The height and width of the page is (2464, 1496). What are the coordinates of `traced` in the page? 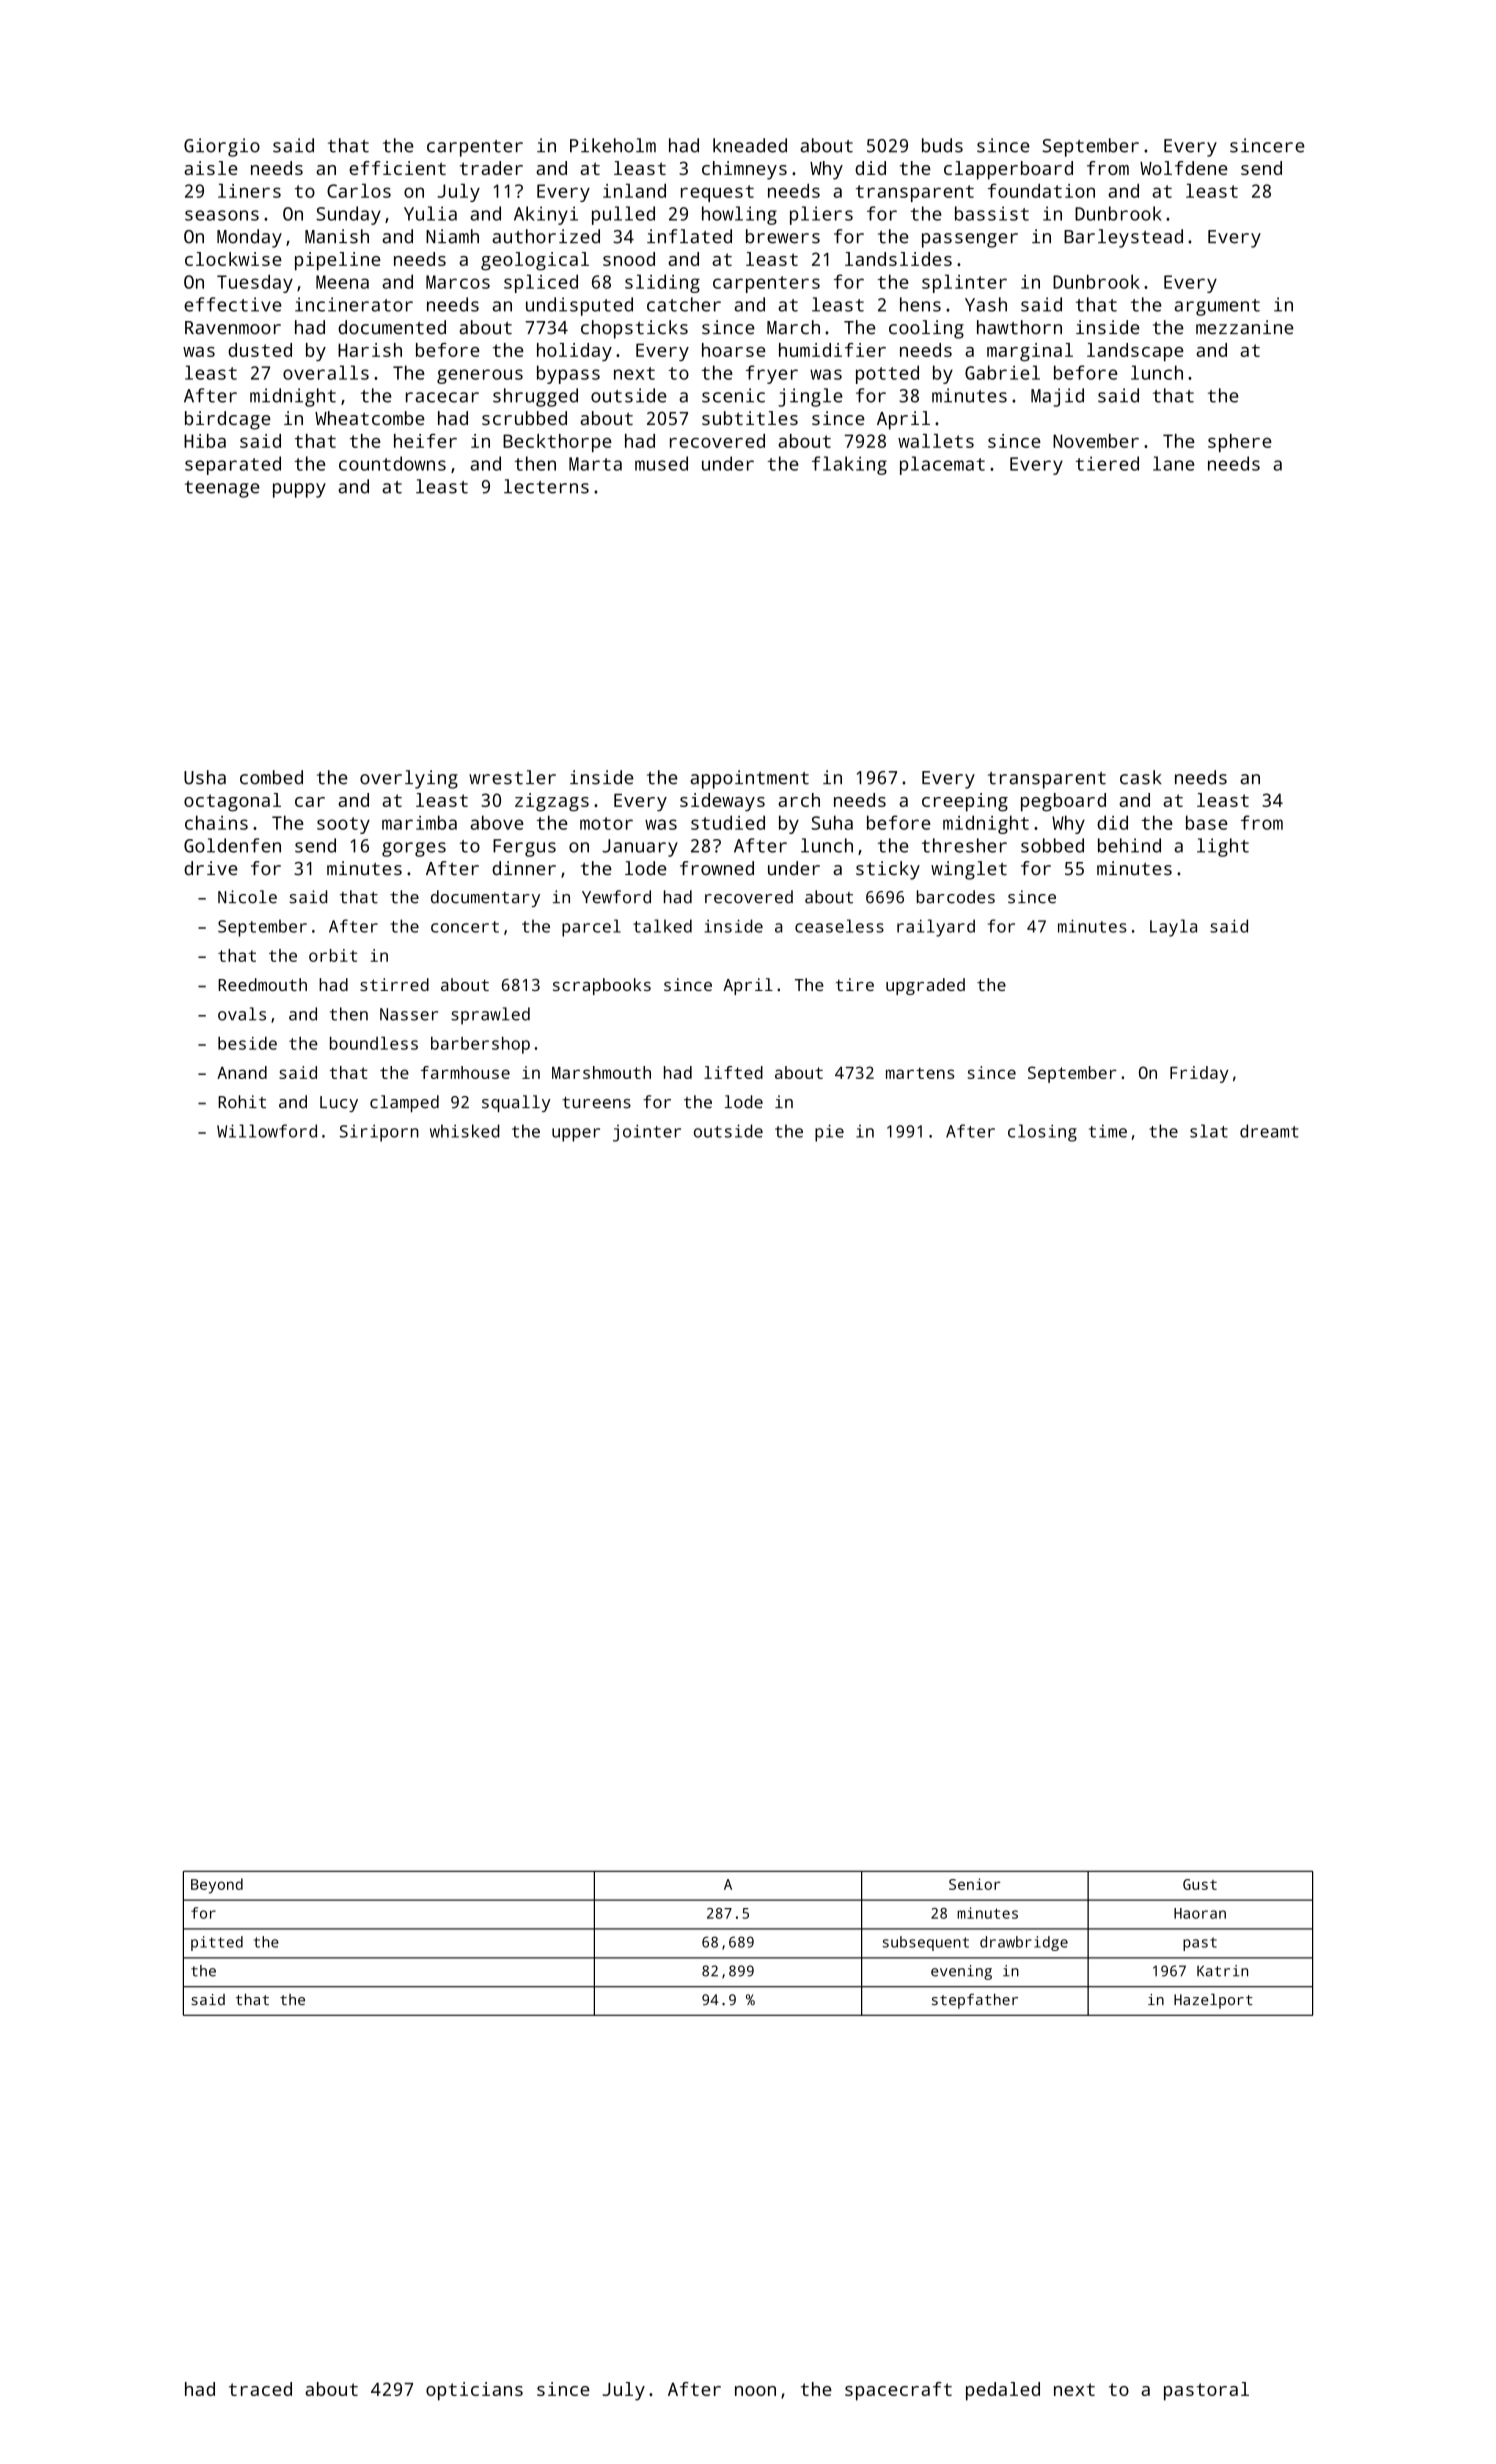 It's located at (260, 2389).
